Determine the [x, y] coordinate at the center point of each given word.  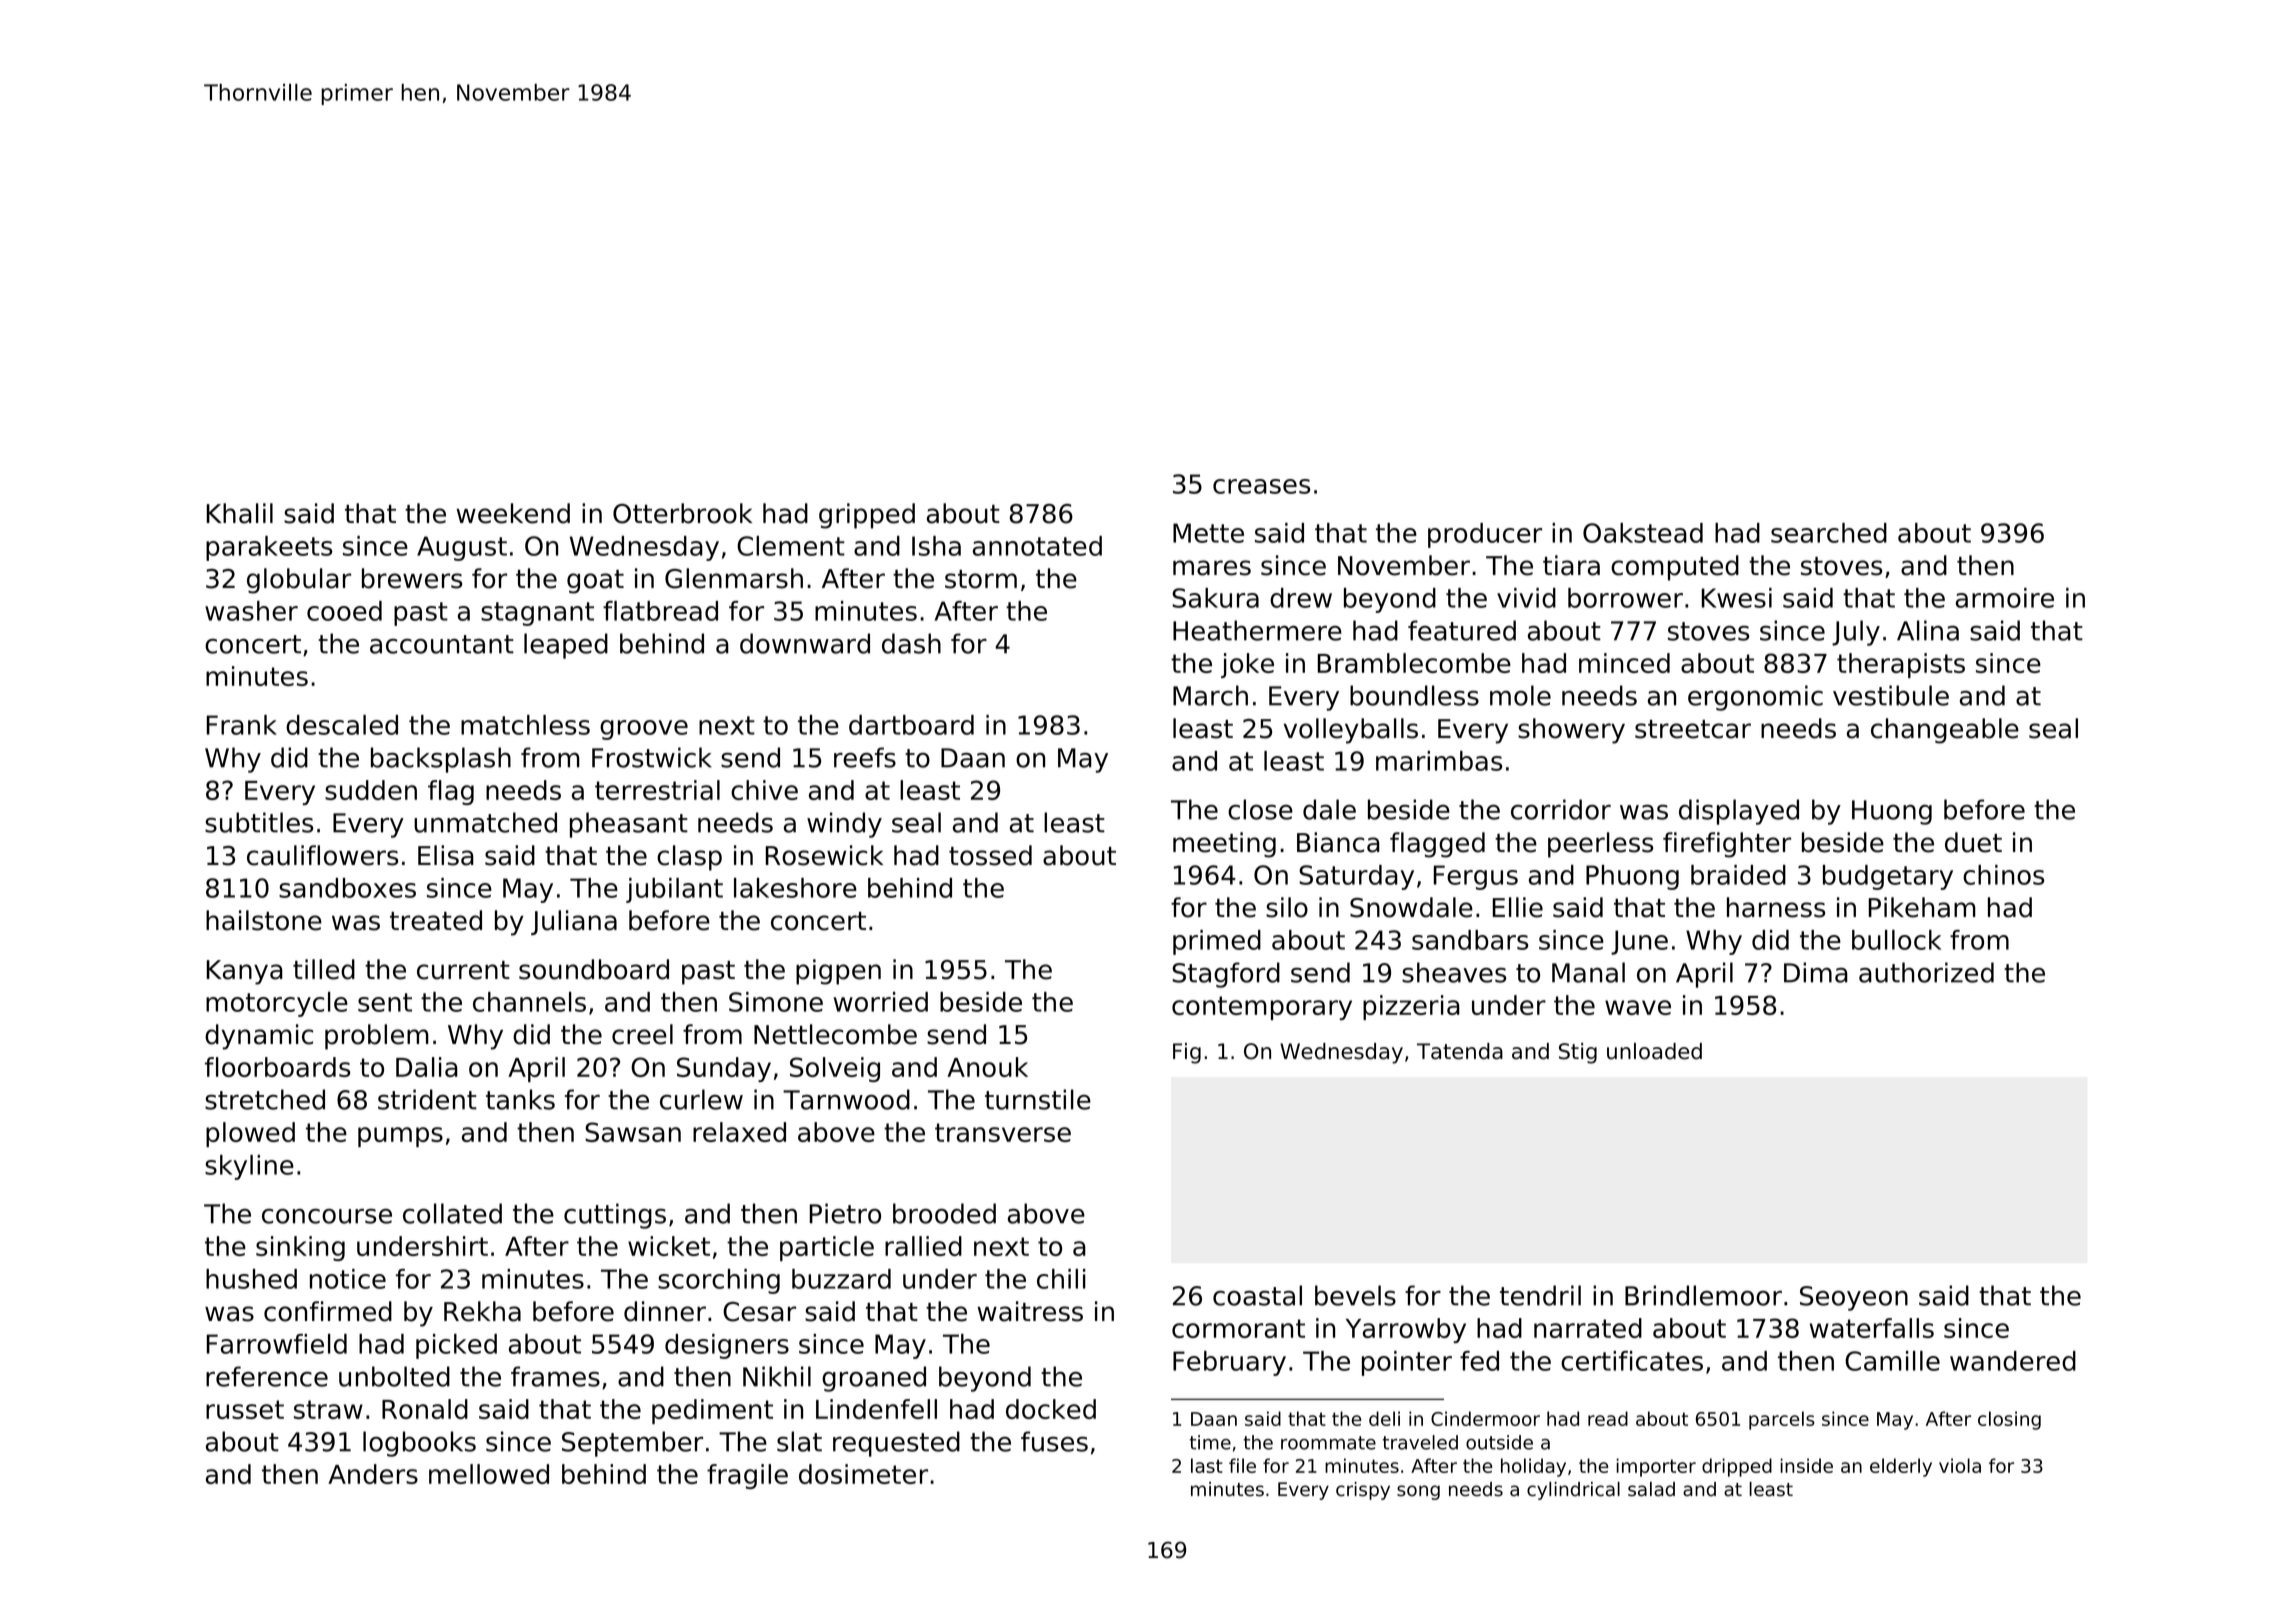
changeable [1945, 731]
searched [1829, 533]
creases [1261, 486]
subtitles [259, 822]
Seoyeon [1854, 1298]
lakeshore [795, 888]
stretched [265, 1099]
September [632, 1444]
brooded [944, 1213]
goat [595, 582]
